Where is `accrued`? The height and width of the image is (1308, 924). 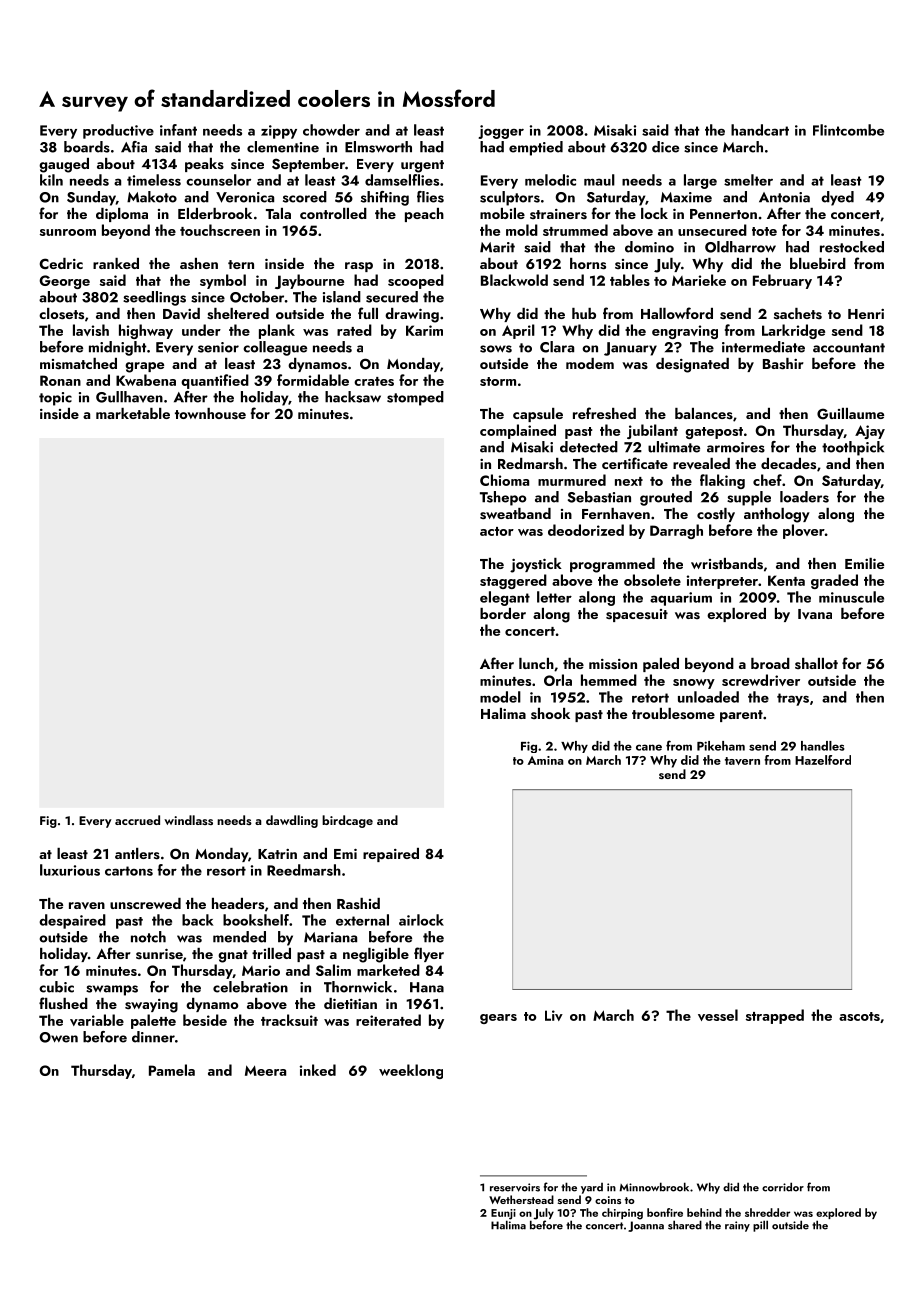 accrued is located at coordinates (137, 820).
